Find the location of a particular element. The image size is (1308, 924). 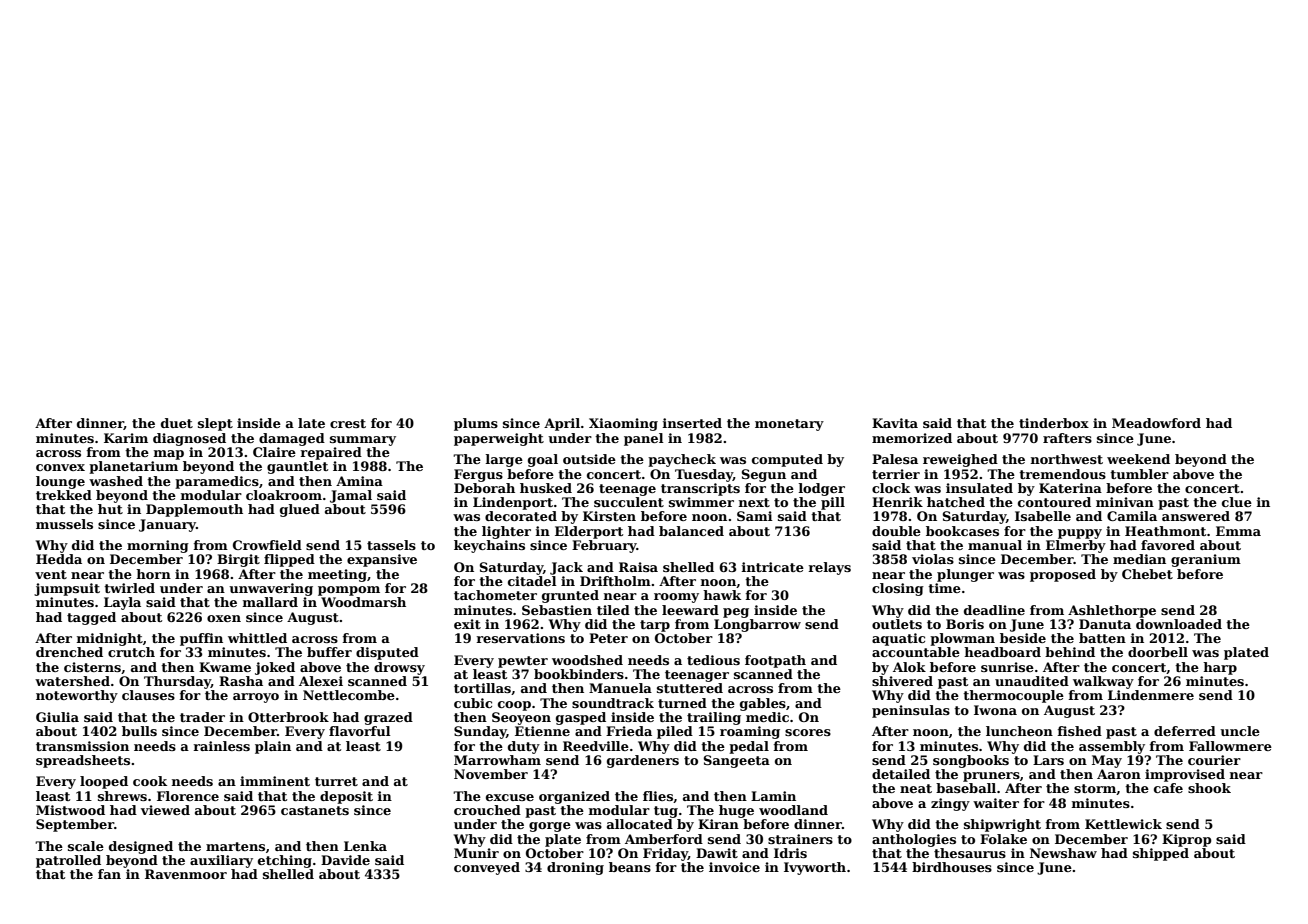

slept is located at coordinates (215, 424).
